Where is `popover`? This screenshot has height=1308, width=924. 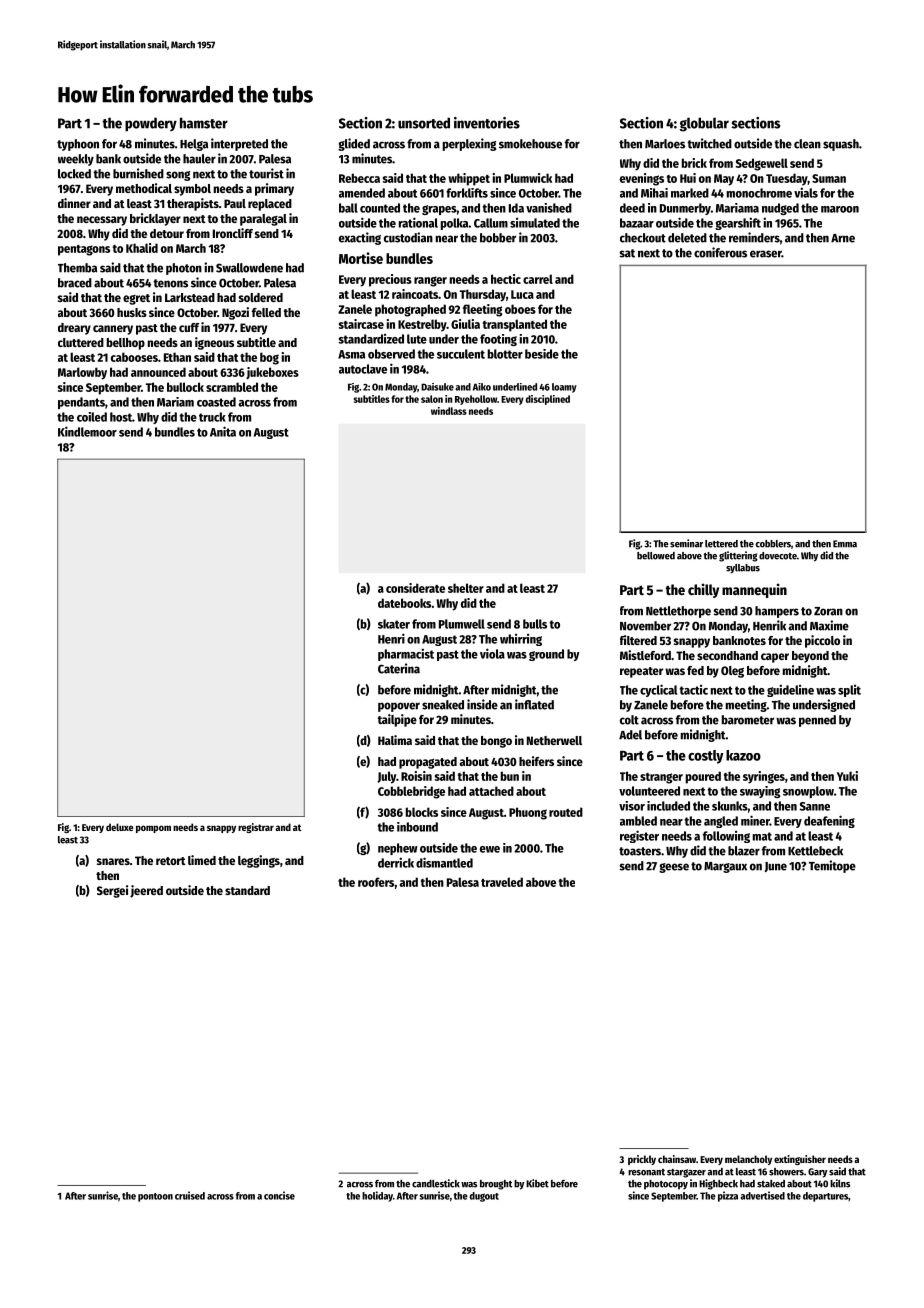
popover is located at coordinates (399, 707).
